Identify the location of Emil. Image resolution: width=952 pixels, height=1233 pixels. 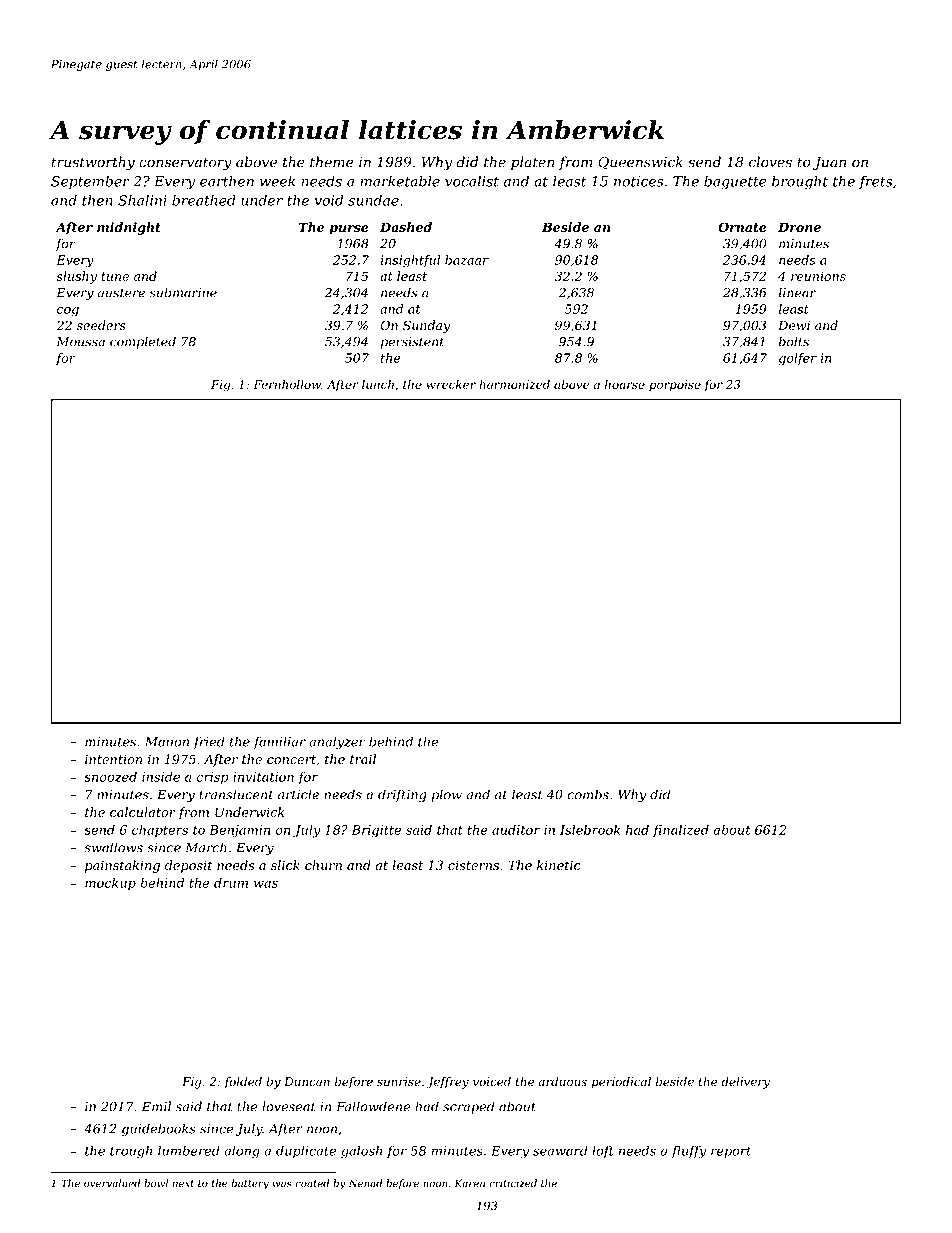
(156, 1106).
